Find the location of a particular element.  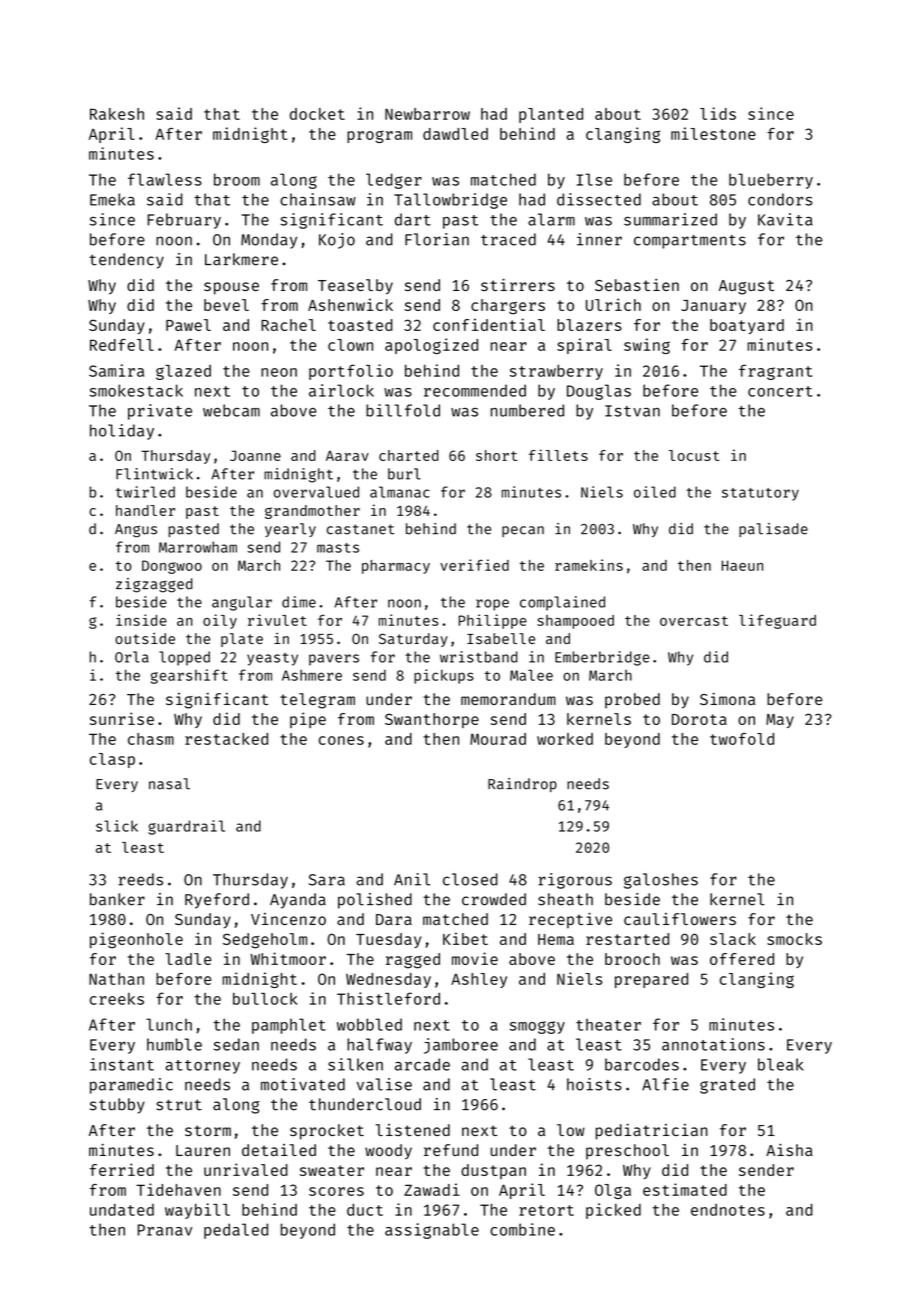

offered is located at coordinates (742, 959).
